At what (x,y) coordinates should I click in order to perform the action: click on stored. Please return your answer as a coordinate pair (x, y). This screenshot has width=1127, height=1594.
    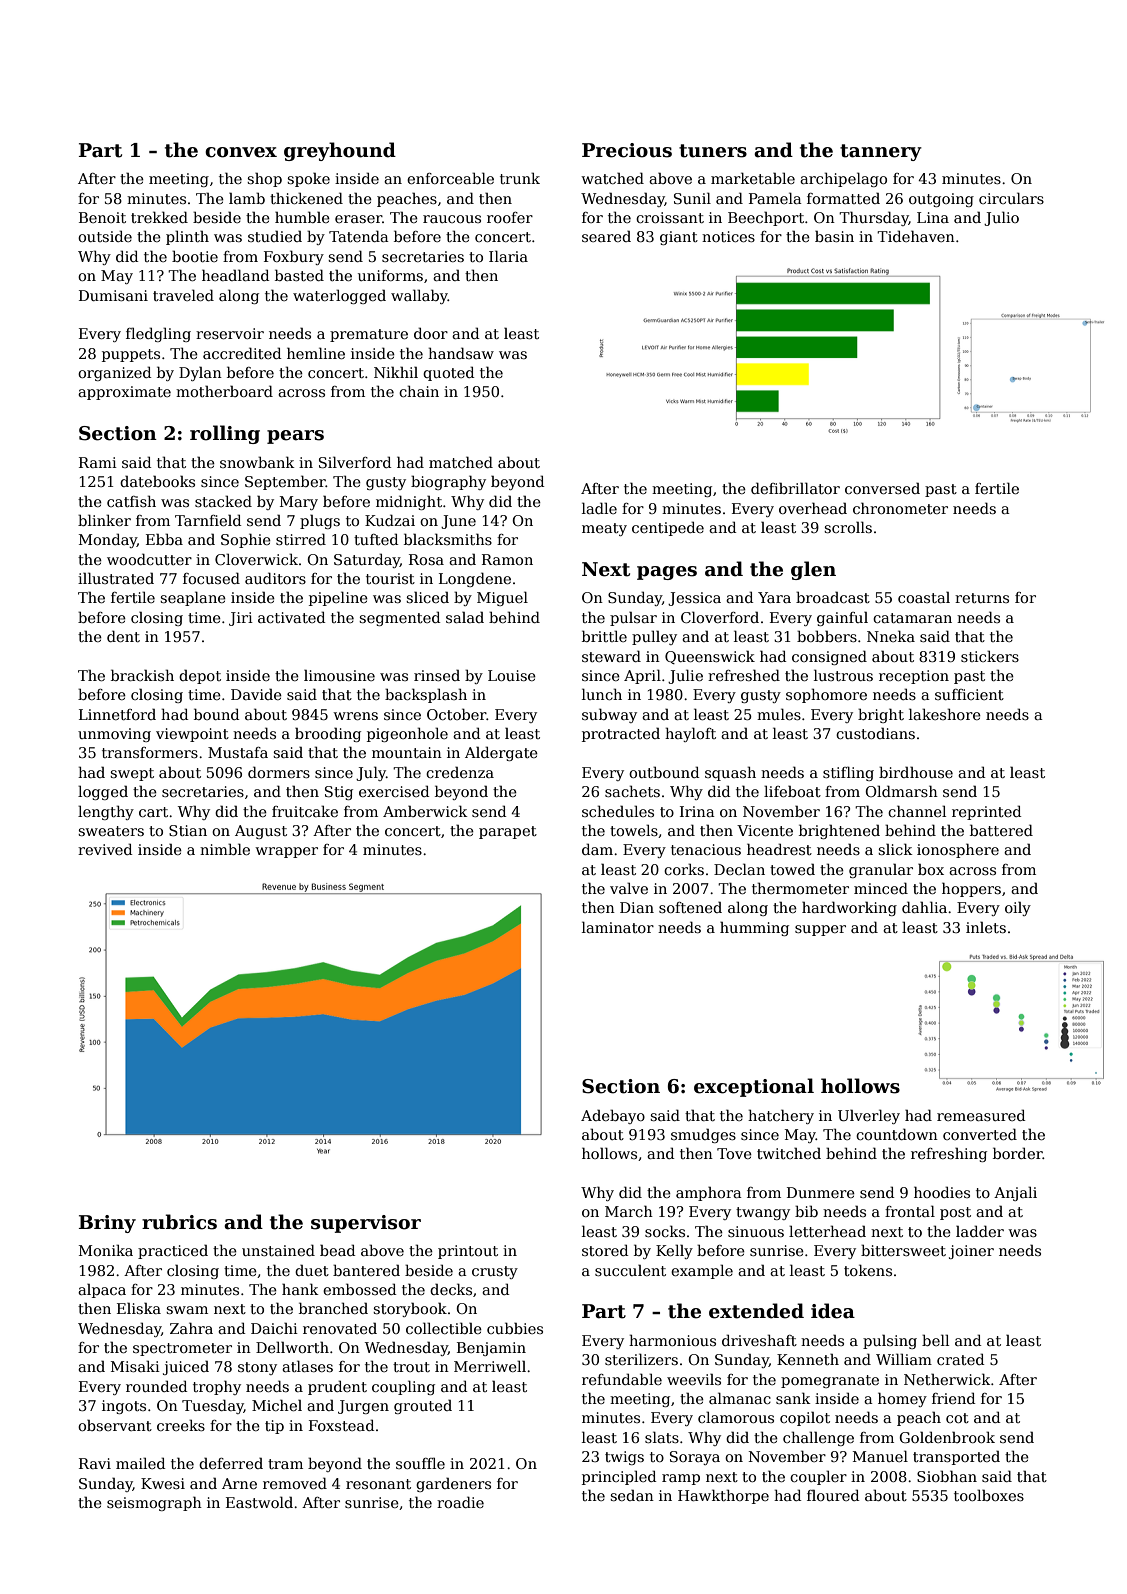
    Looking at the image, I should click on (605, 1250).
